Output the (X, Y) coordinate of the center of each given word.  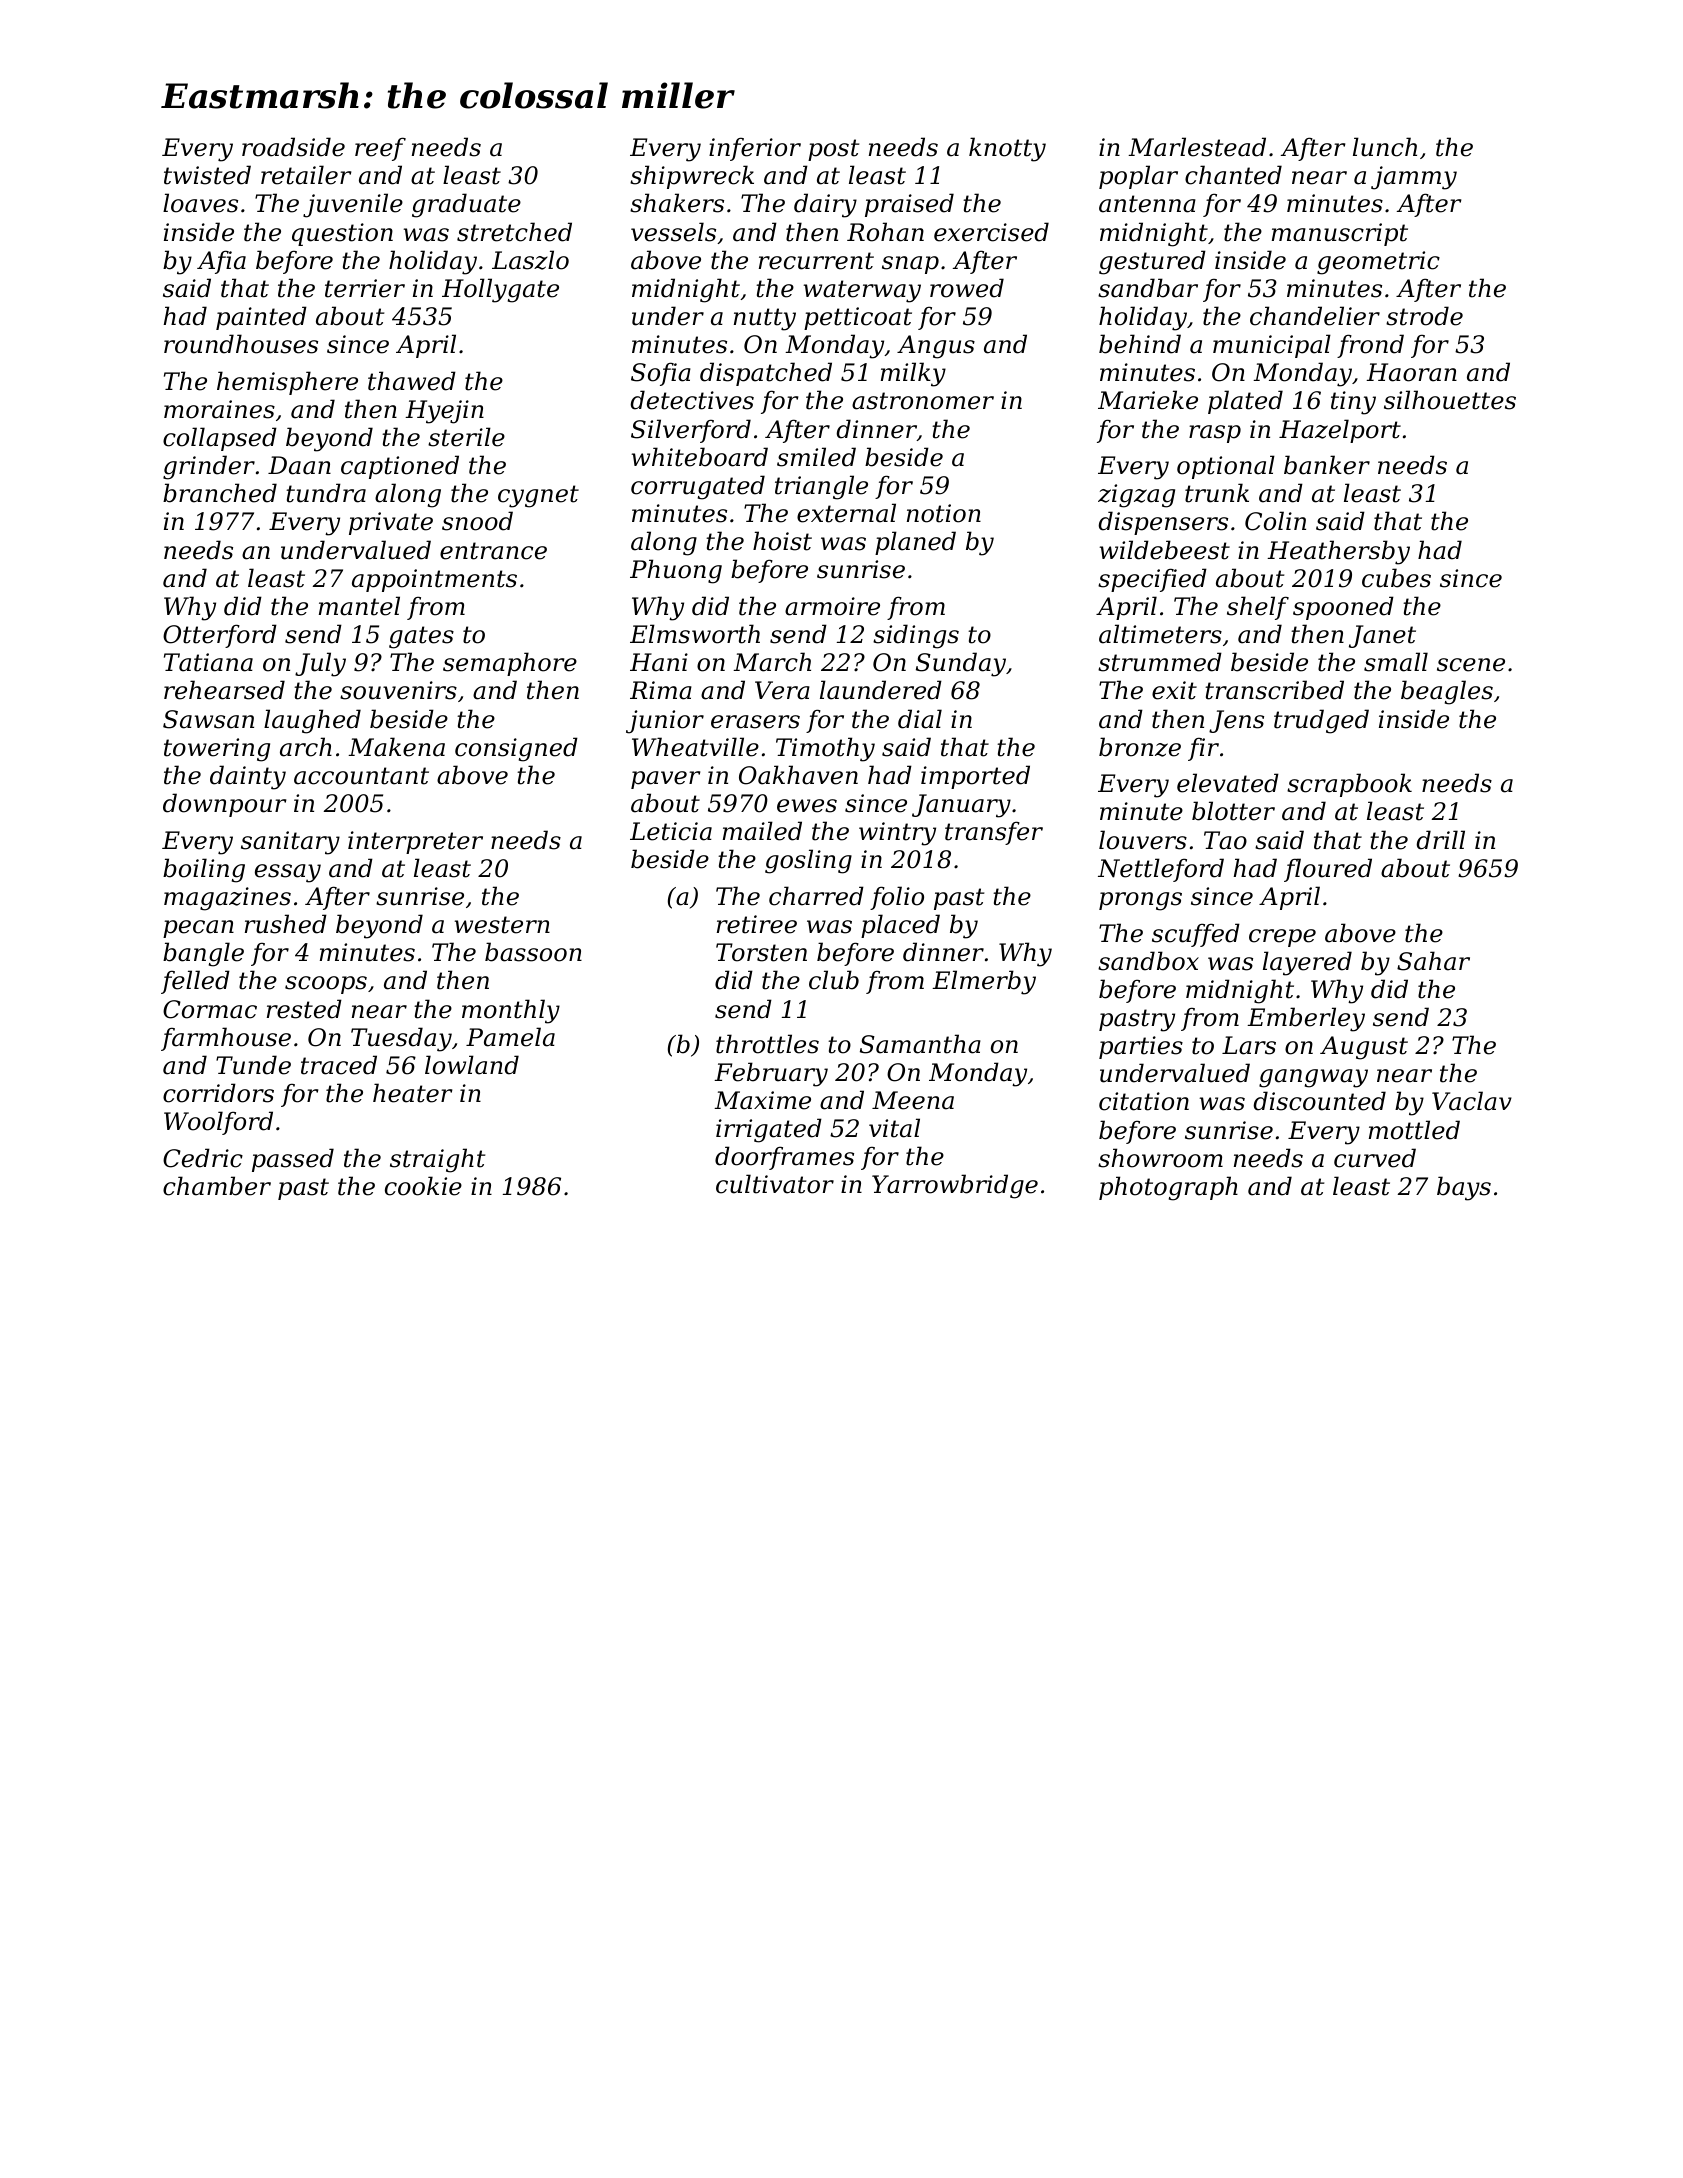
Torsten (761, 952)
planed (915, 543)
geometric (1378, 263)
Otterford (220, 636)
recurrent (816, 261)
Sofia (661, 374)
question (342, 234)
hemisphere (287, 383)
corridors (218, 1093)
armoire (832, 606)
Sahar (1433, 961)
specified (1152, 580)
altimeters (1160, 634)
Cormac (210, 1009)
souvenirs (398, 690)
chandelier (1315, 316)
